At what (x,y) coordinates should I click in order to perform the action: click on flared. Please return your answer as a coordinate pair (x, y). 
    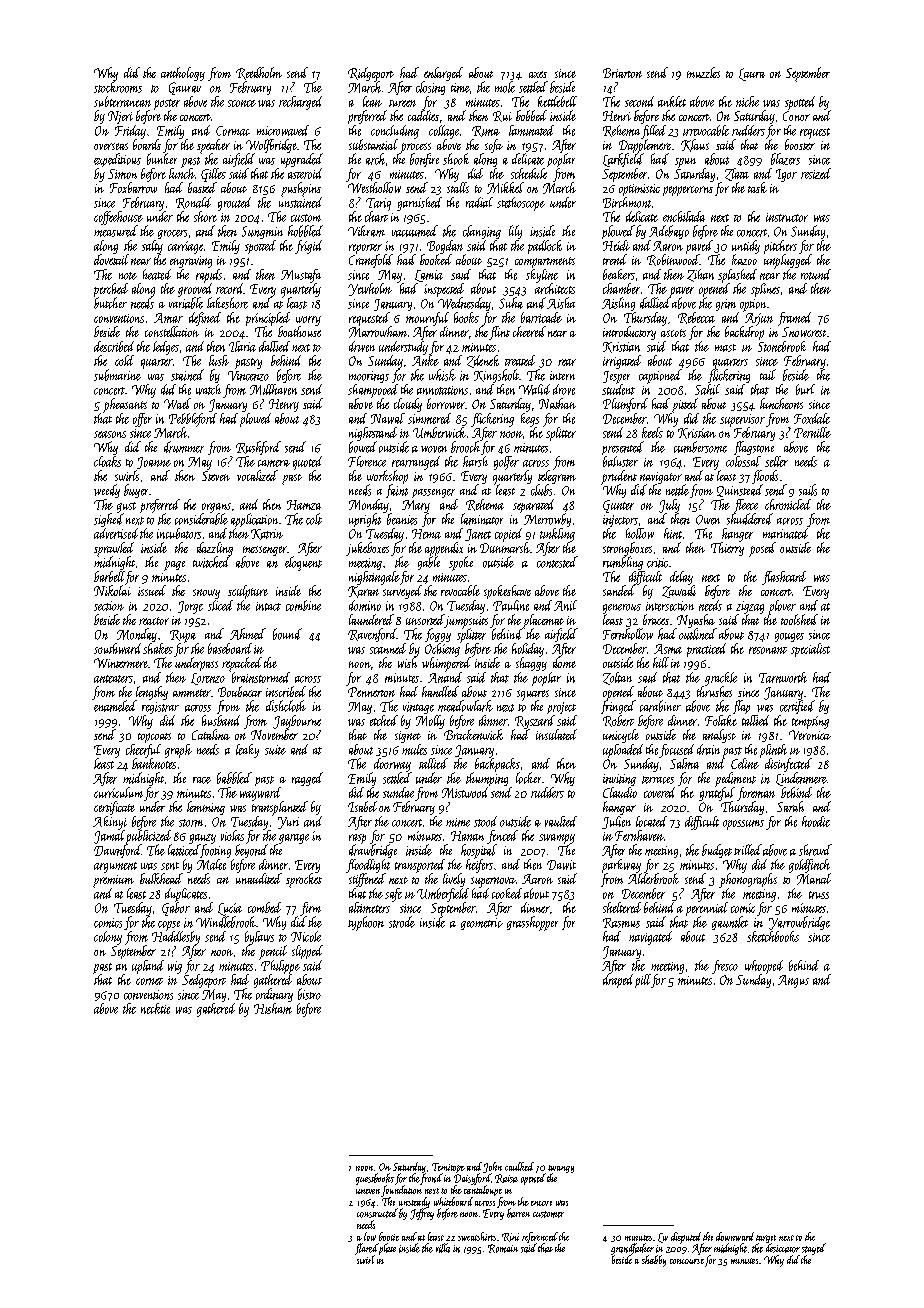
    Looking at the image, I should click on (366, 1249).
